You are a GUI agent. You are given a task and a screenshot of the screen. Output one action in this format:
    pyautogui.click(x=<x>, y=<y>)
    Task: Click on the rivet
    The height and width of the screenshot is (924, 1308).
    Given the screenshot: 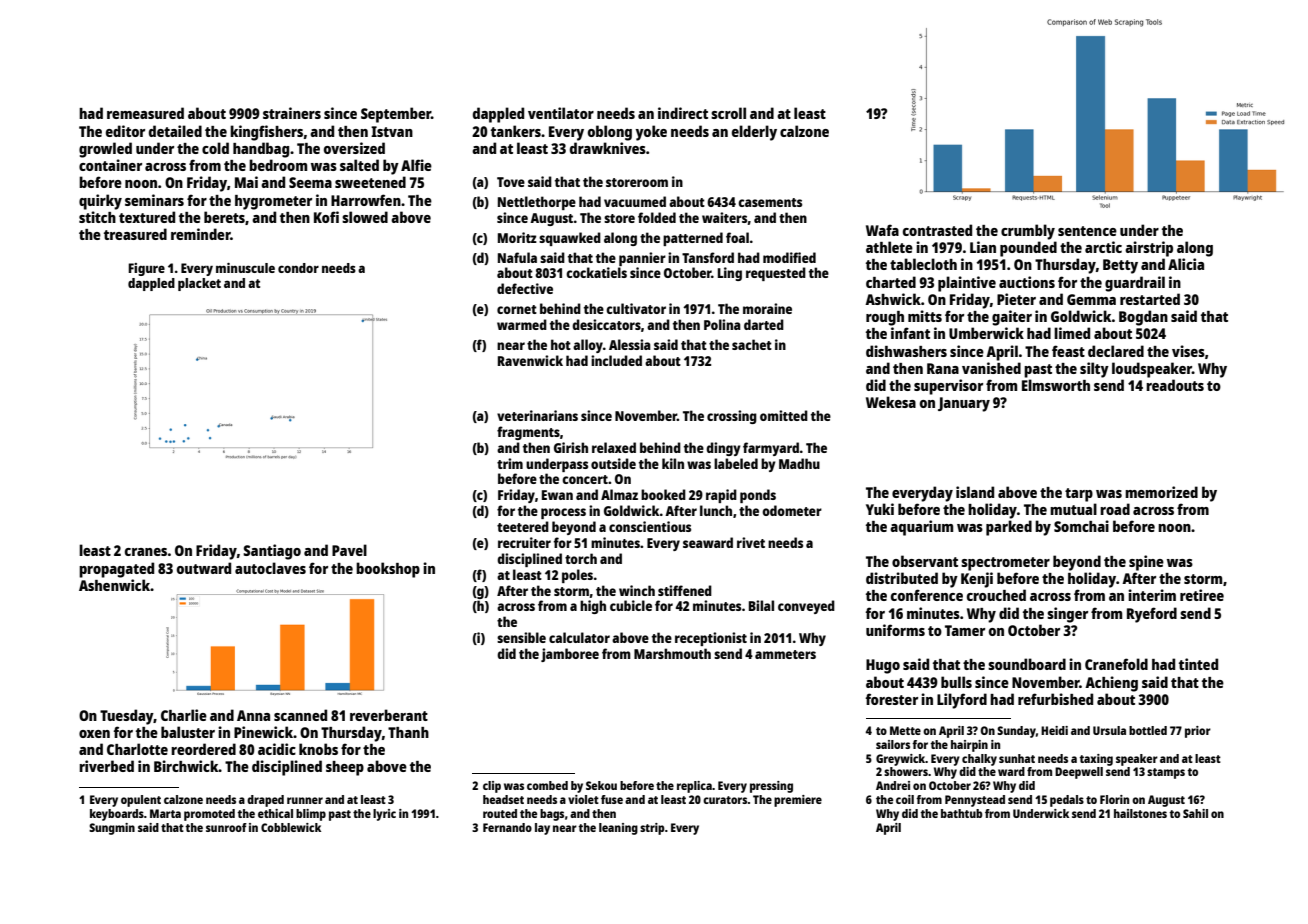 What is the action you would take?
    pyautogui.click(x=751, y=542)
